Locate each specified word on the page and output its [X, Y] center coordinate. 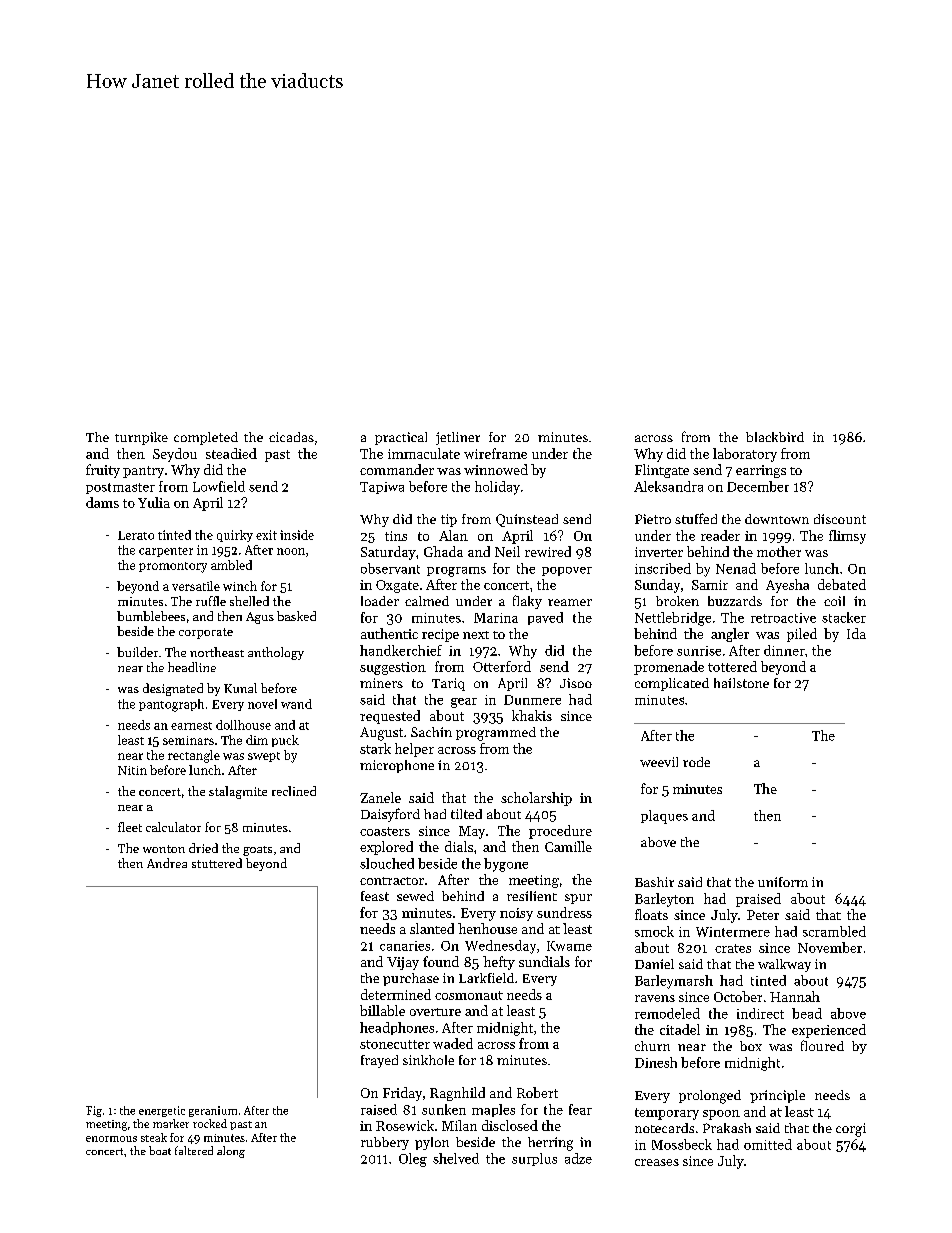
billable [382, 1010]
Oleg [413, 1160]
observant [390, 568]
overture [435, 1012]
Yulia [154, 502]
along [231, 1152]
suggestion [393, 668]
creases [657, 1162]
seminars [188, 740]
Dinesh [656, 1062]
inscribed [663, 568]
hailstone [741, 683]
